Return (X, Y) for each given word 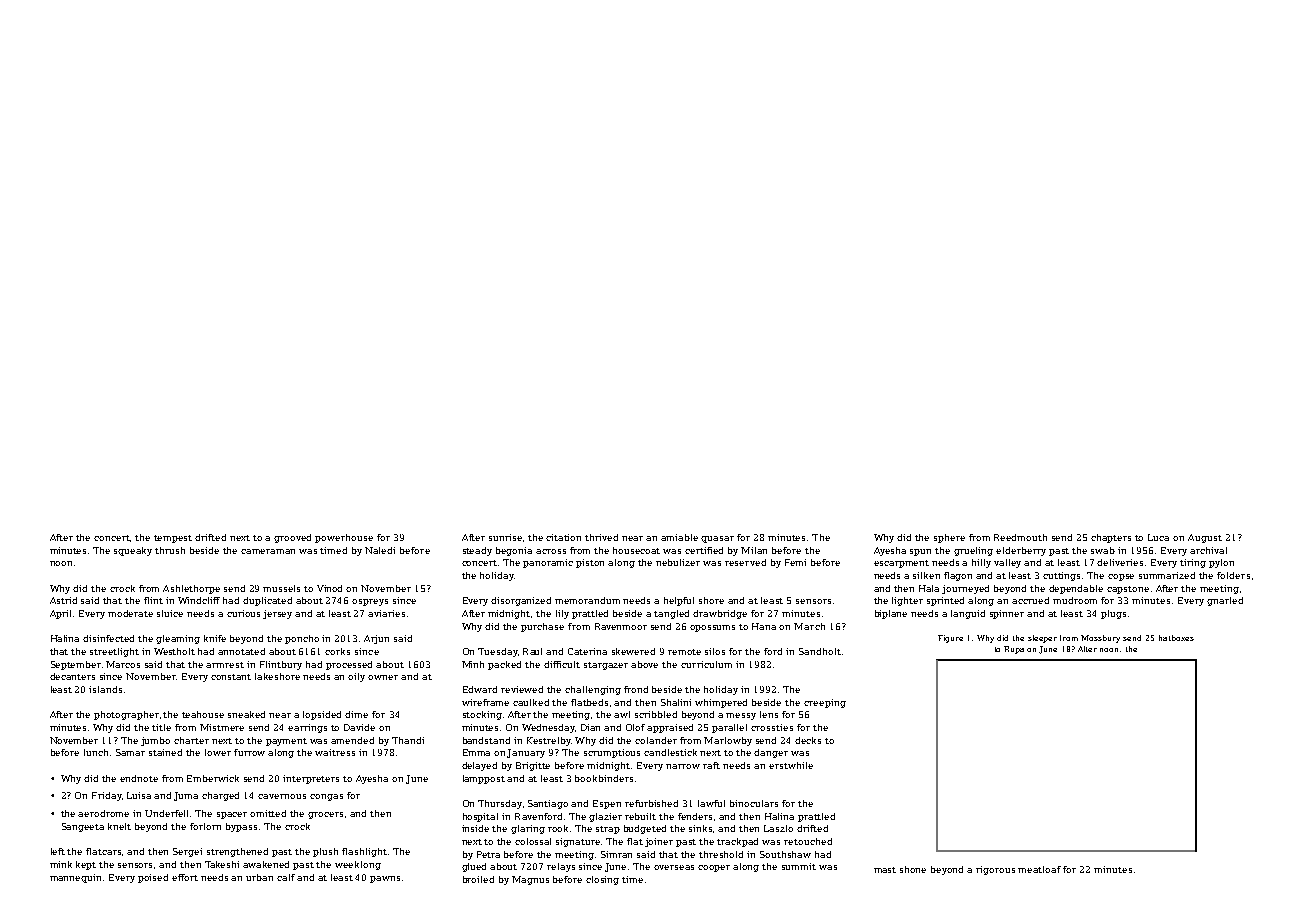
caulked (531, 702)
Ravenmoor (621, 626)
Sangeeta (83, 827)
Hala (929, 588)
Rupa (1014, 650)
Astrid (63, 600)
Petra (488, 854)
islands (105, 689)
